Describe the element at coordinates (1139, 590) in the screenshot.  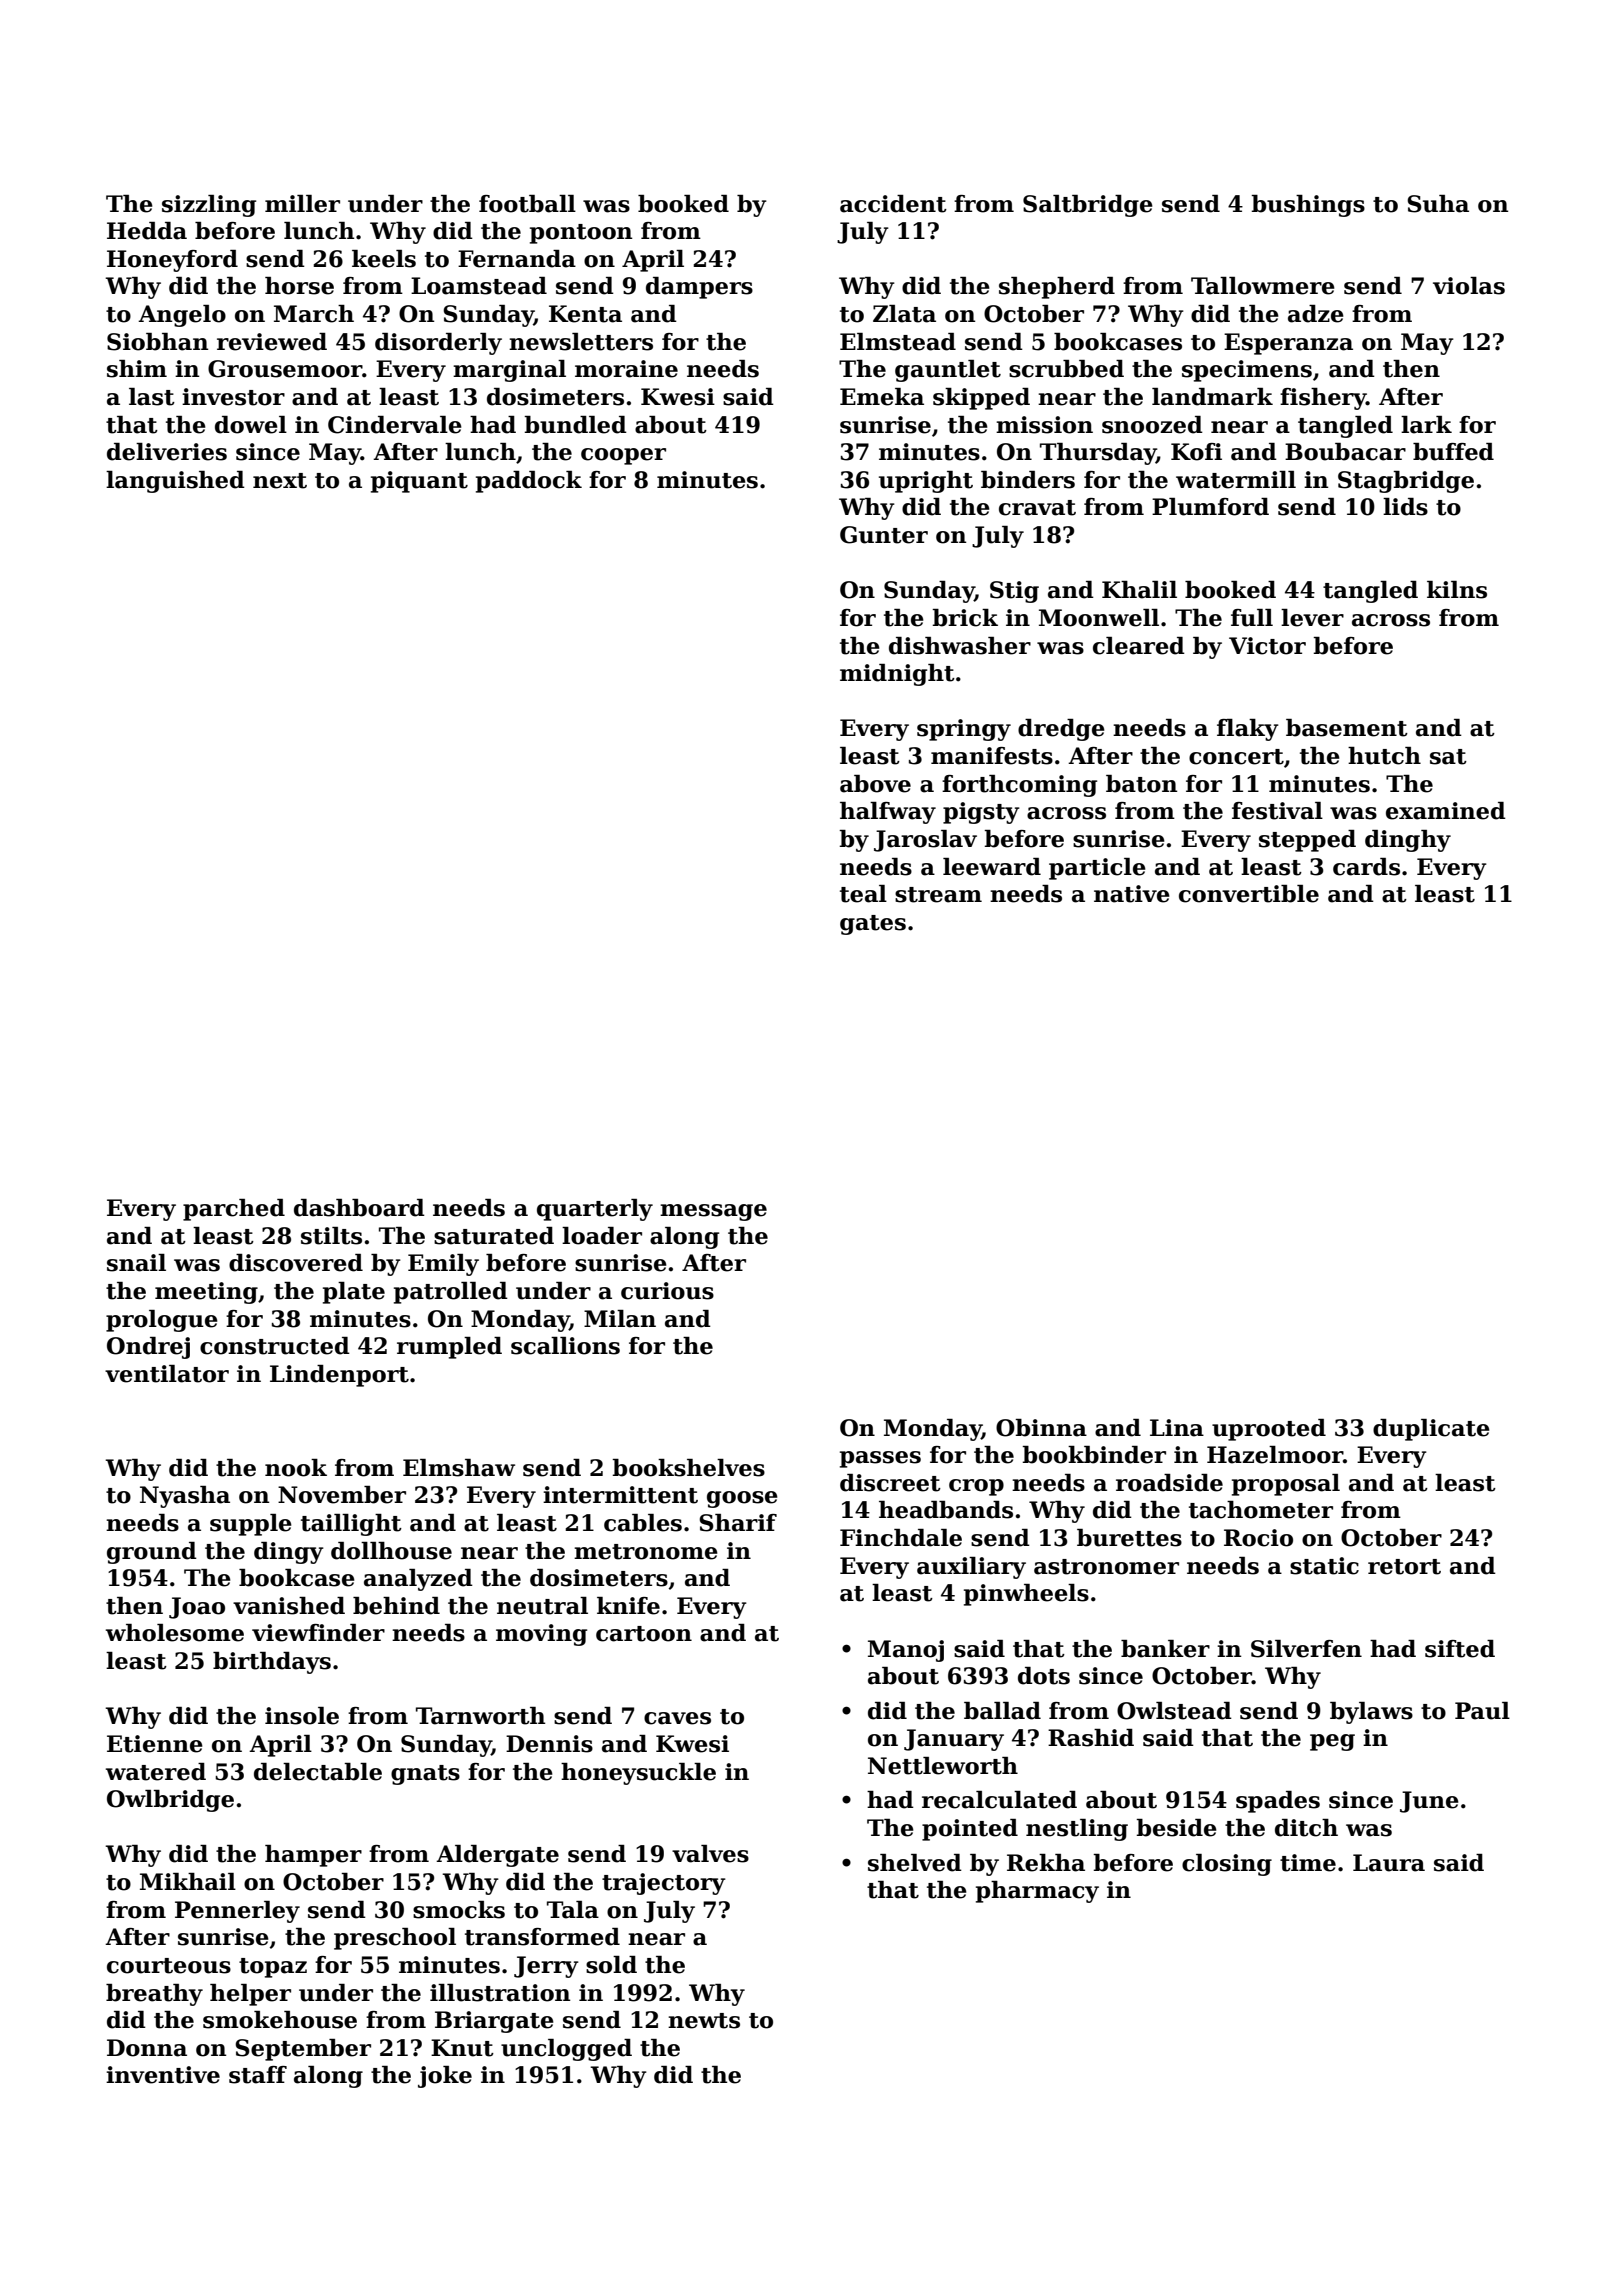
I see `Khalil` at that location.
